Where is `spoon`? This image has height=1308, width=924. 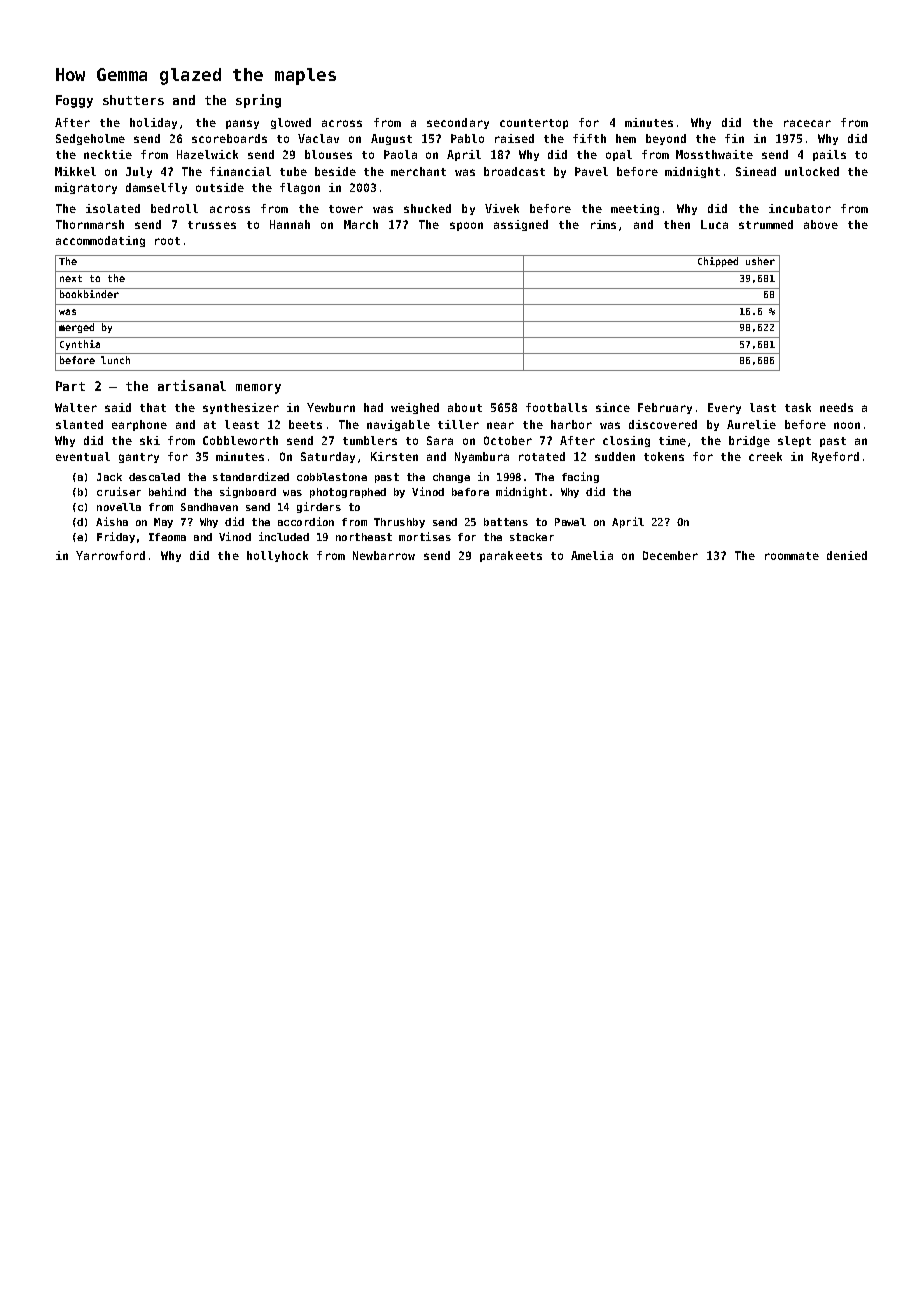
spoon is located at coordinates (466, 226).
